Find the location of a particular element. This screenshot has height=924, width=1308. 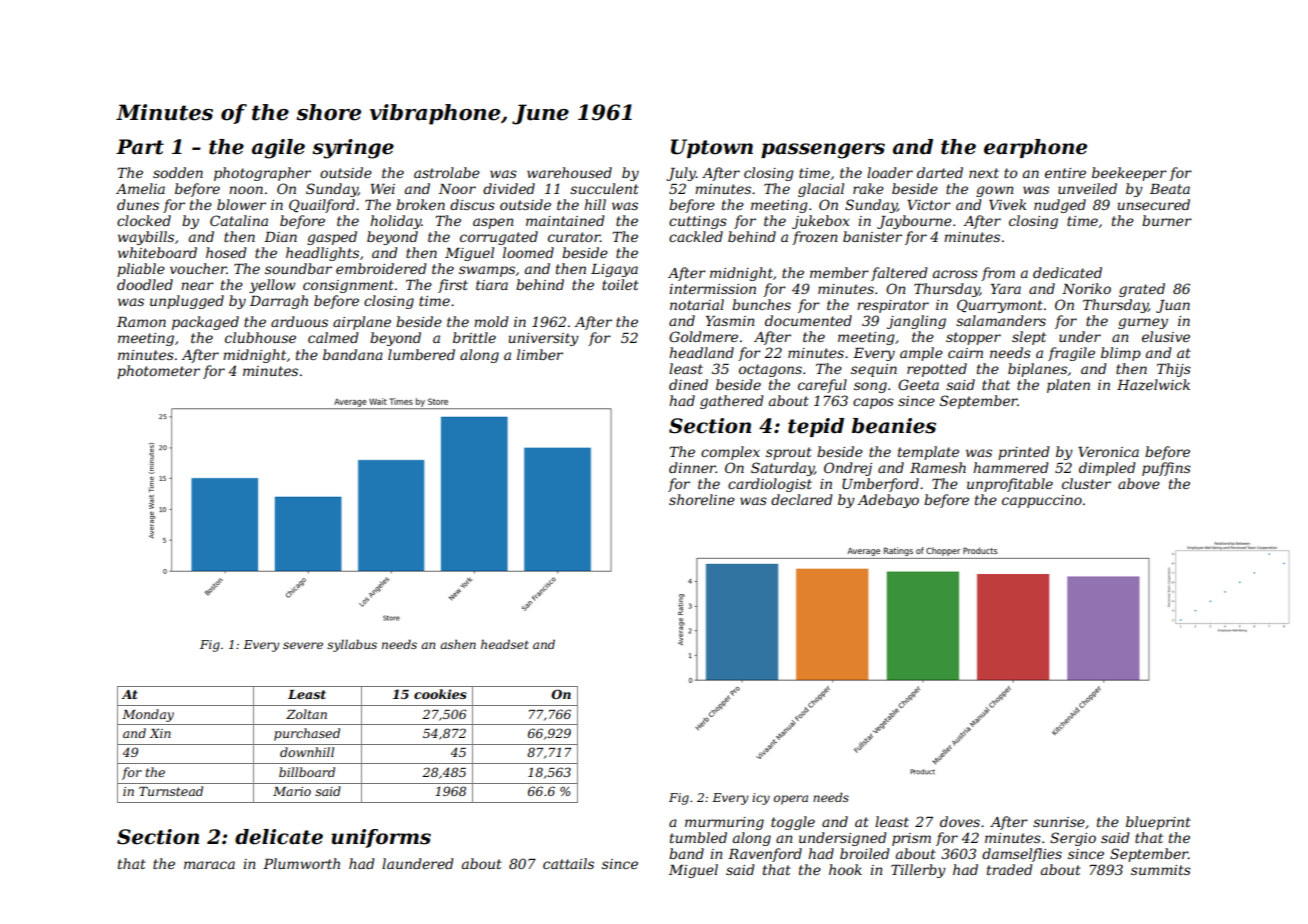

cookies is located at coordinates (440, 694).
